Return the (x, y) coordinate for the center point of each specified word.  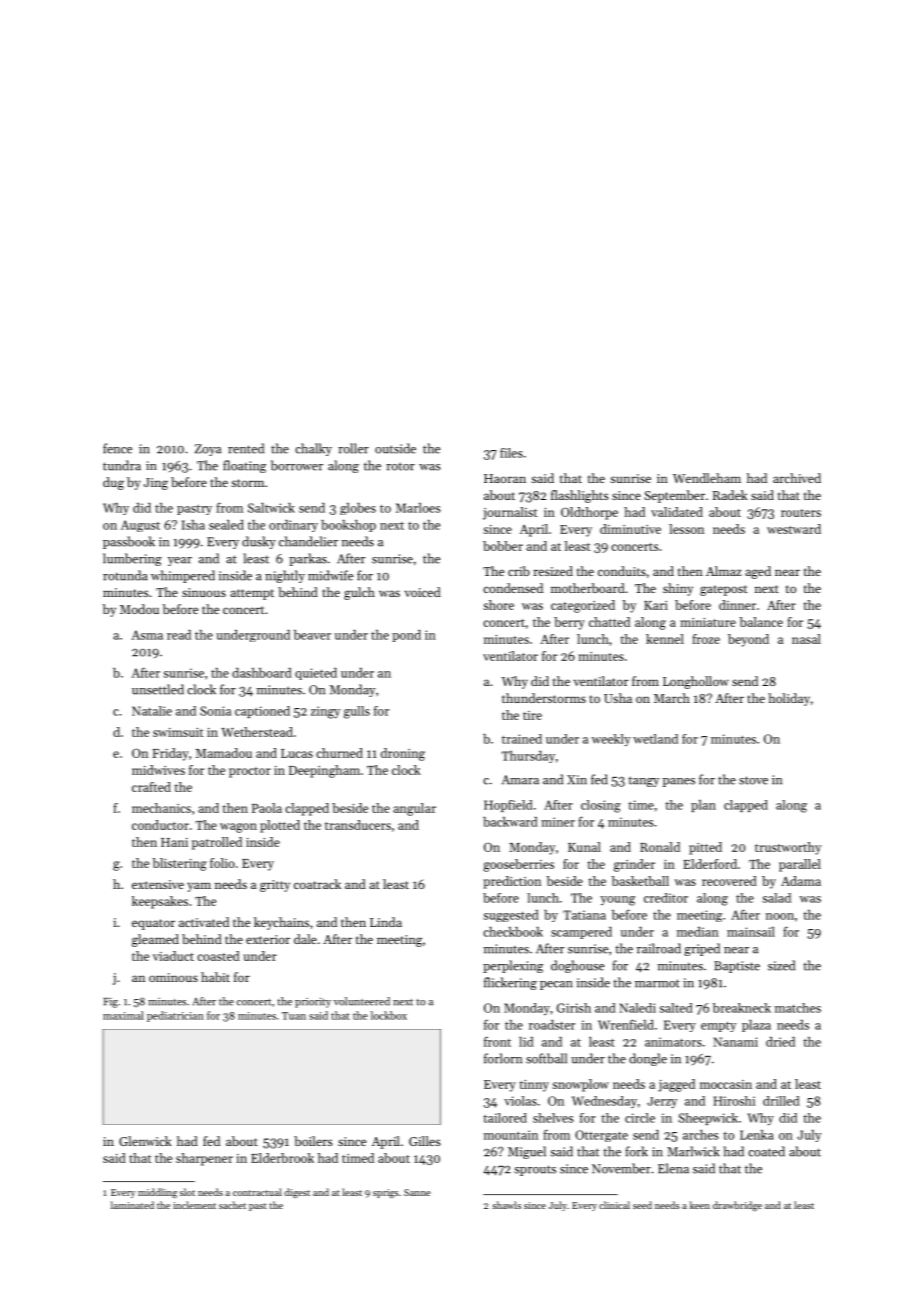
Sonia (215, 711)
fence (117, 448)
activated (204, 922)
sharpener (204, 1159)
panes (679, 782)
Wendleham (707, 478)
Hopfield (508, 806)
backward (510, 822)
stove (753, 780)
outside (395, 448)
